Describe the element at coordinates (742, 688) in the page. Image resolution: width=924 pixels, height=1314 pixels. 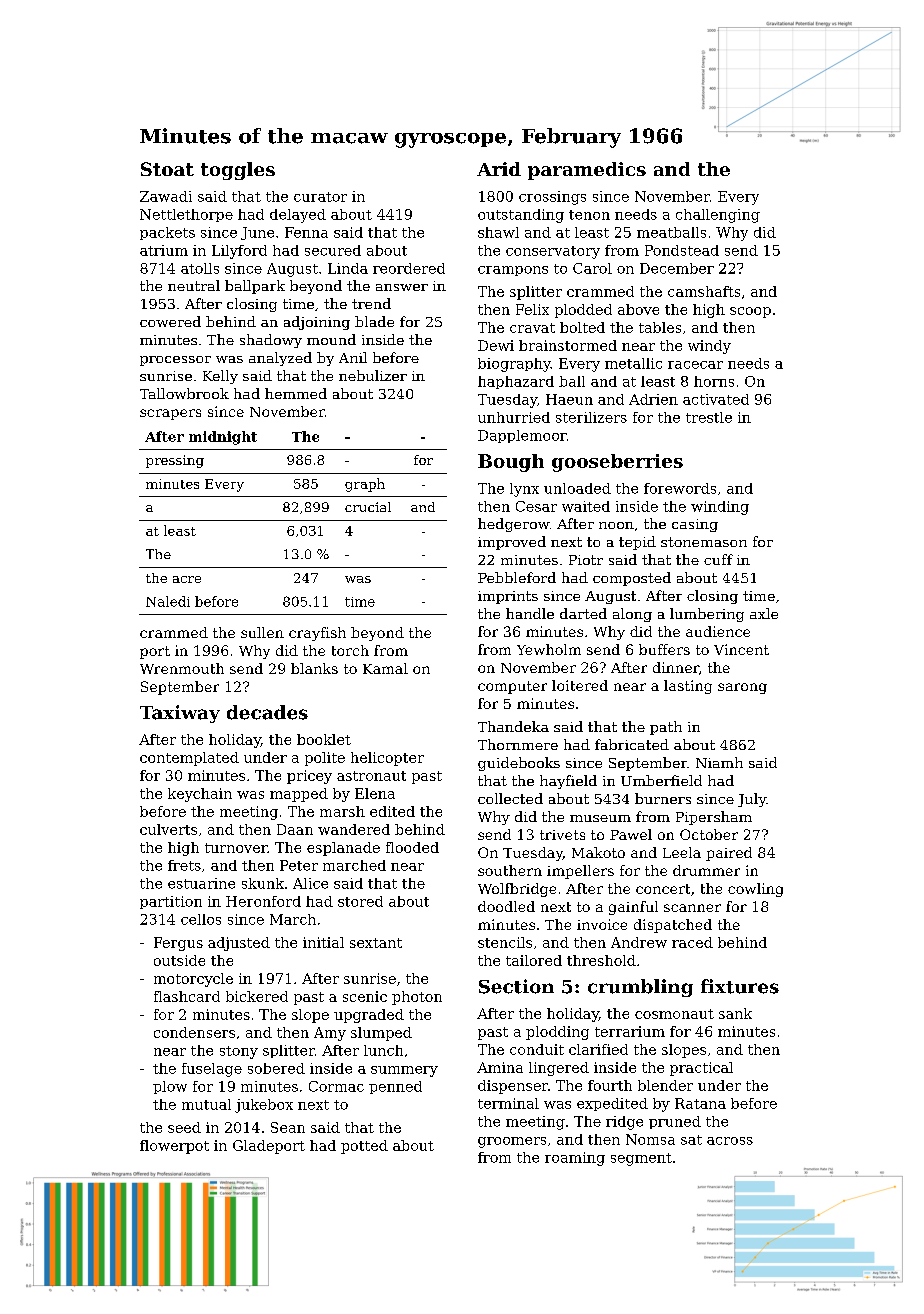
I see `sarong` at that location.
